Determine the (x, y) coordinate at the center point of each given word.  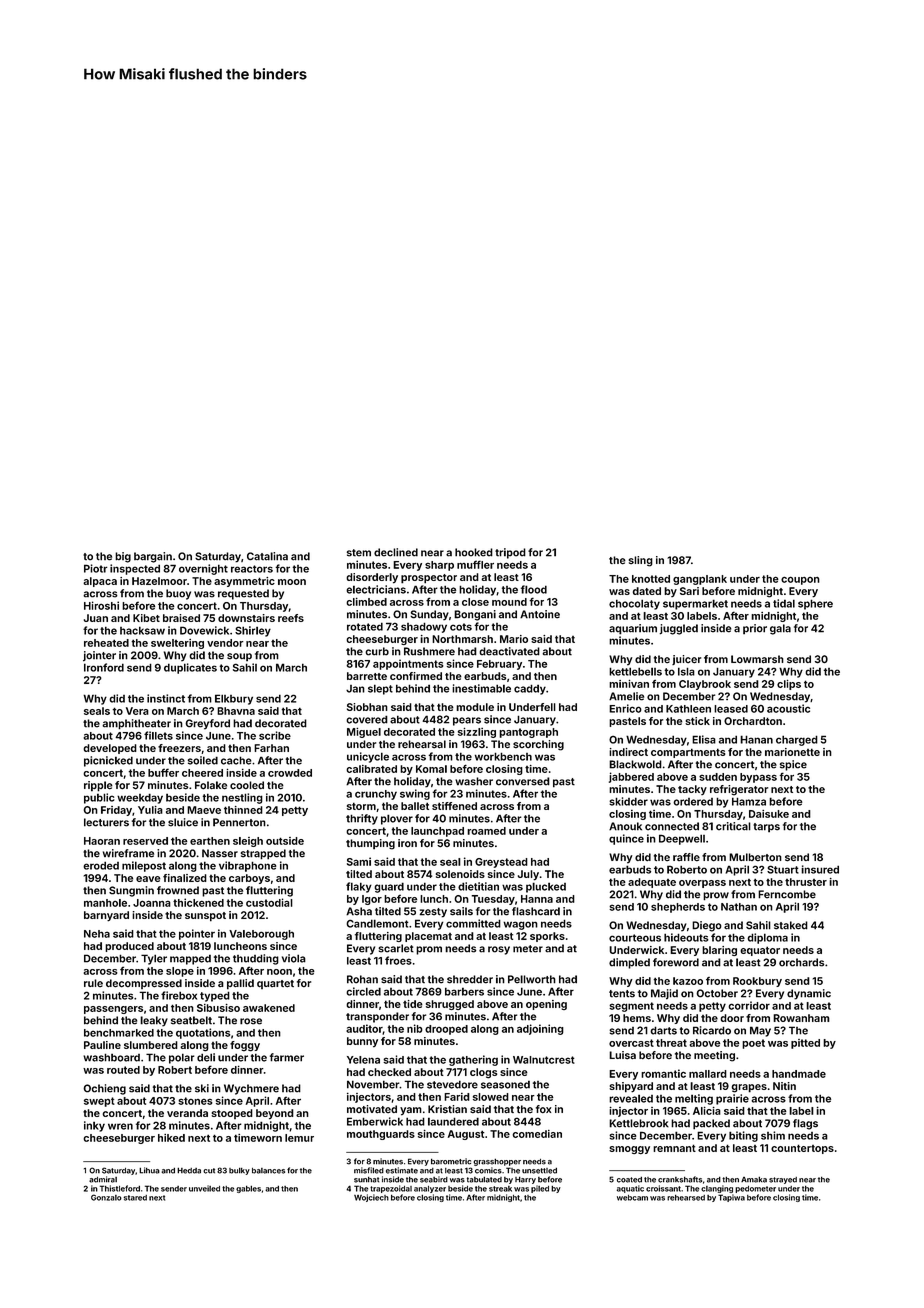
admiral (103, 1179)
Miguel (364, 732)
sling (641, 561)
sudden (718, 777)
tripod (510, 553)
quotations (203, 1033)
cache (236, 760)
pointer (197, 934)
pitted (805, 1044)
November (373, 1084)
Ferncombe (787, 894)
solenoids (460, 874)
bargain (153, 557)
